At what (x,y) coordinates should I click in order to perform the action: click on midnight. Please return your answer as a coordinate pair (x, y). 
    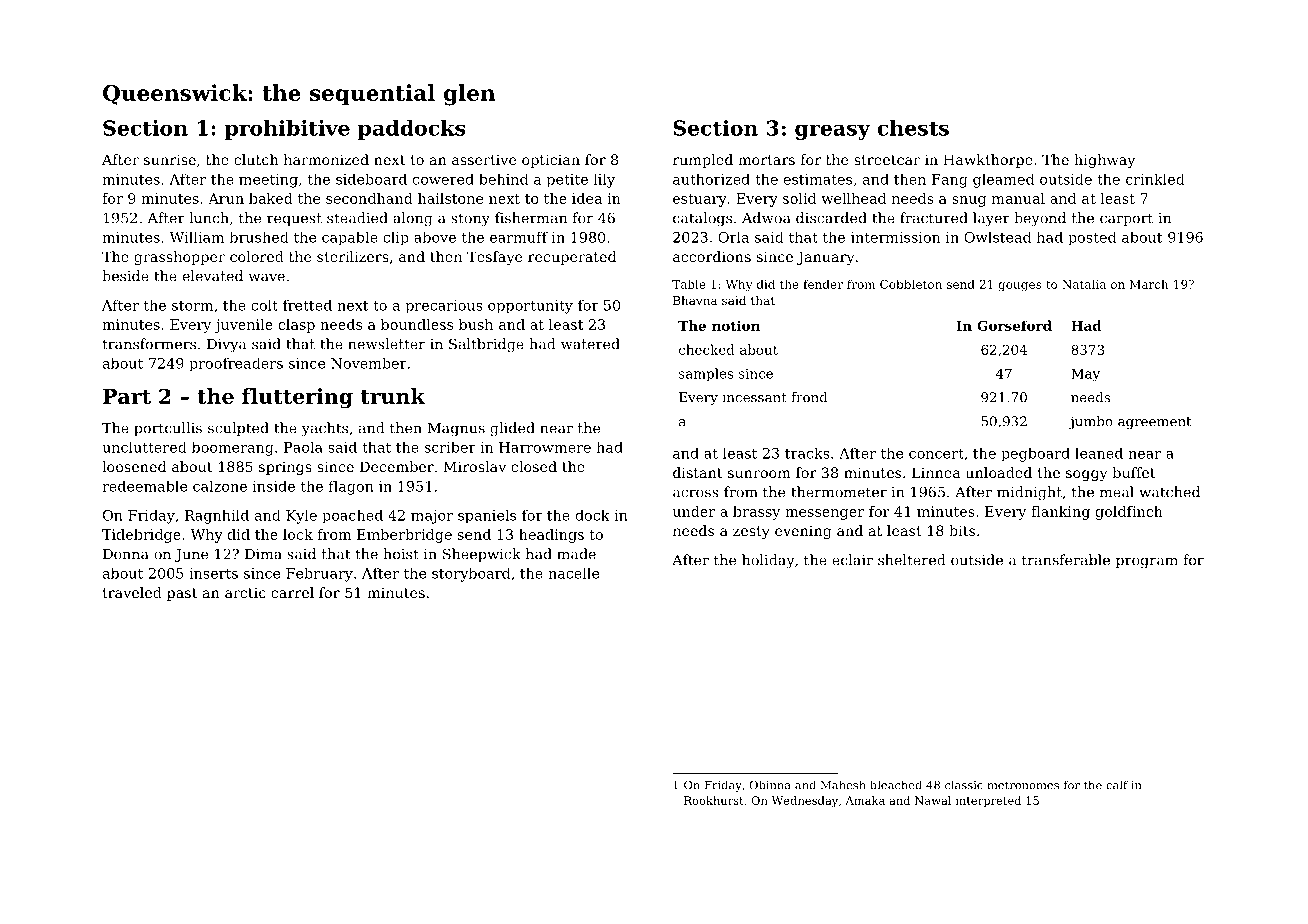
    Looking at the image, I should click on (1029, 493).
